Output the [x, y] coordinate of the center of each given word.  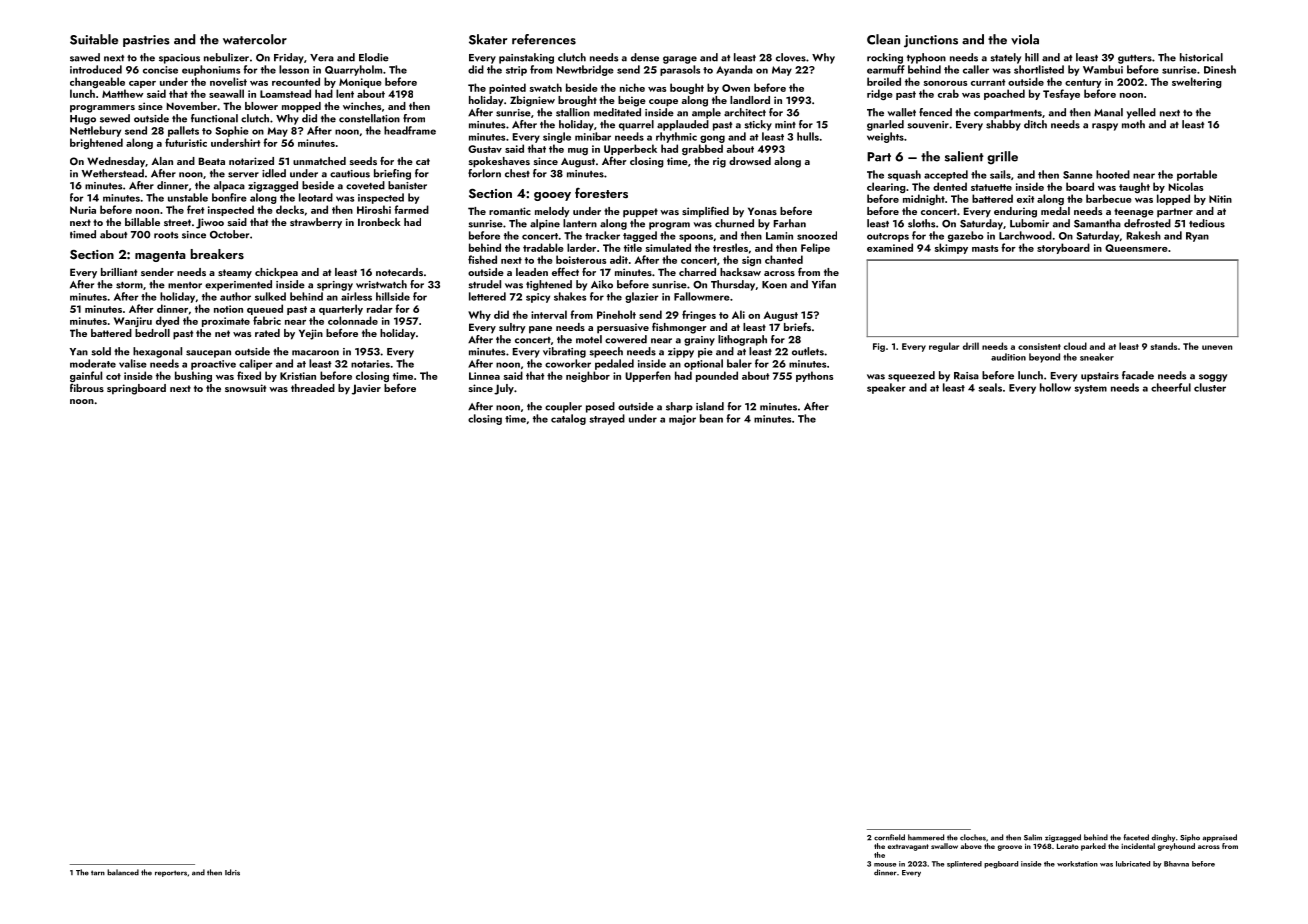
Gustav [485, 149]
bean [711, 418]
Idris [232, 872]
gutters [1135, 59]
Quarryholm [353, 70]
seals [990, 387]
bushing [193, 376]
